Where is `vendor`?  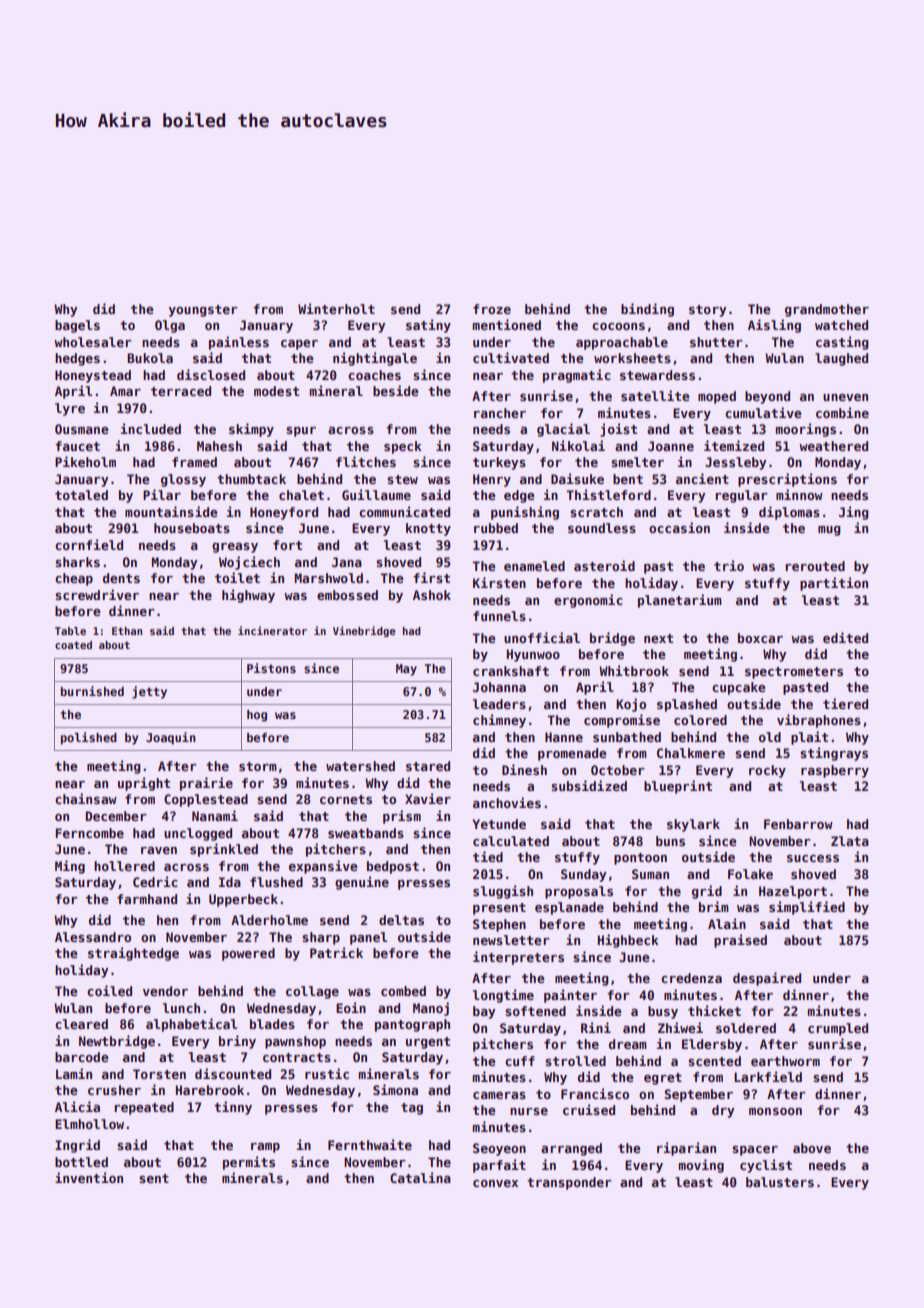
vendor is located at coordinates (165, 991).
